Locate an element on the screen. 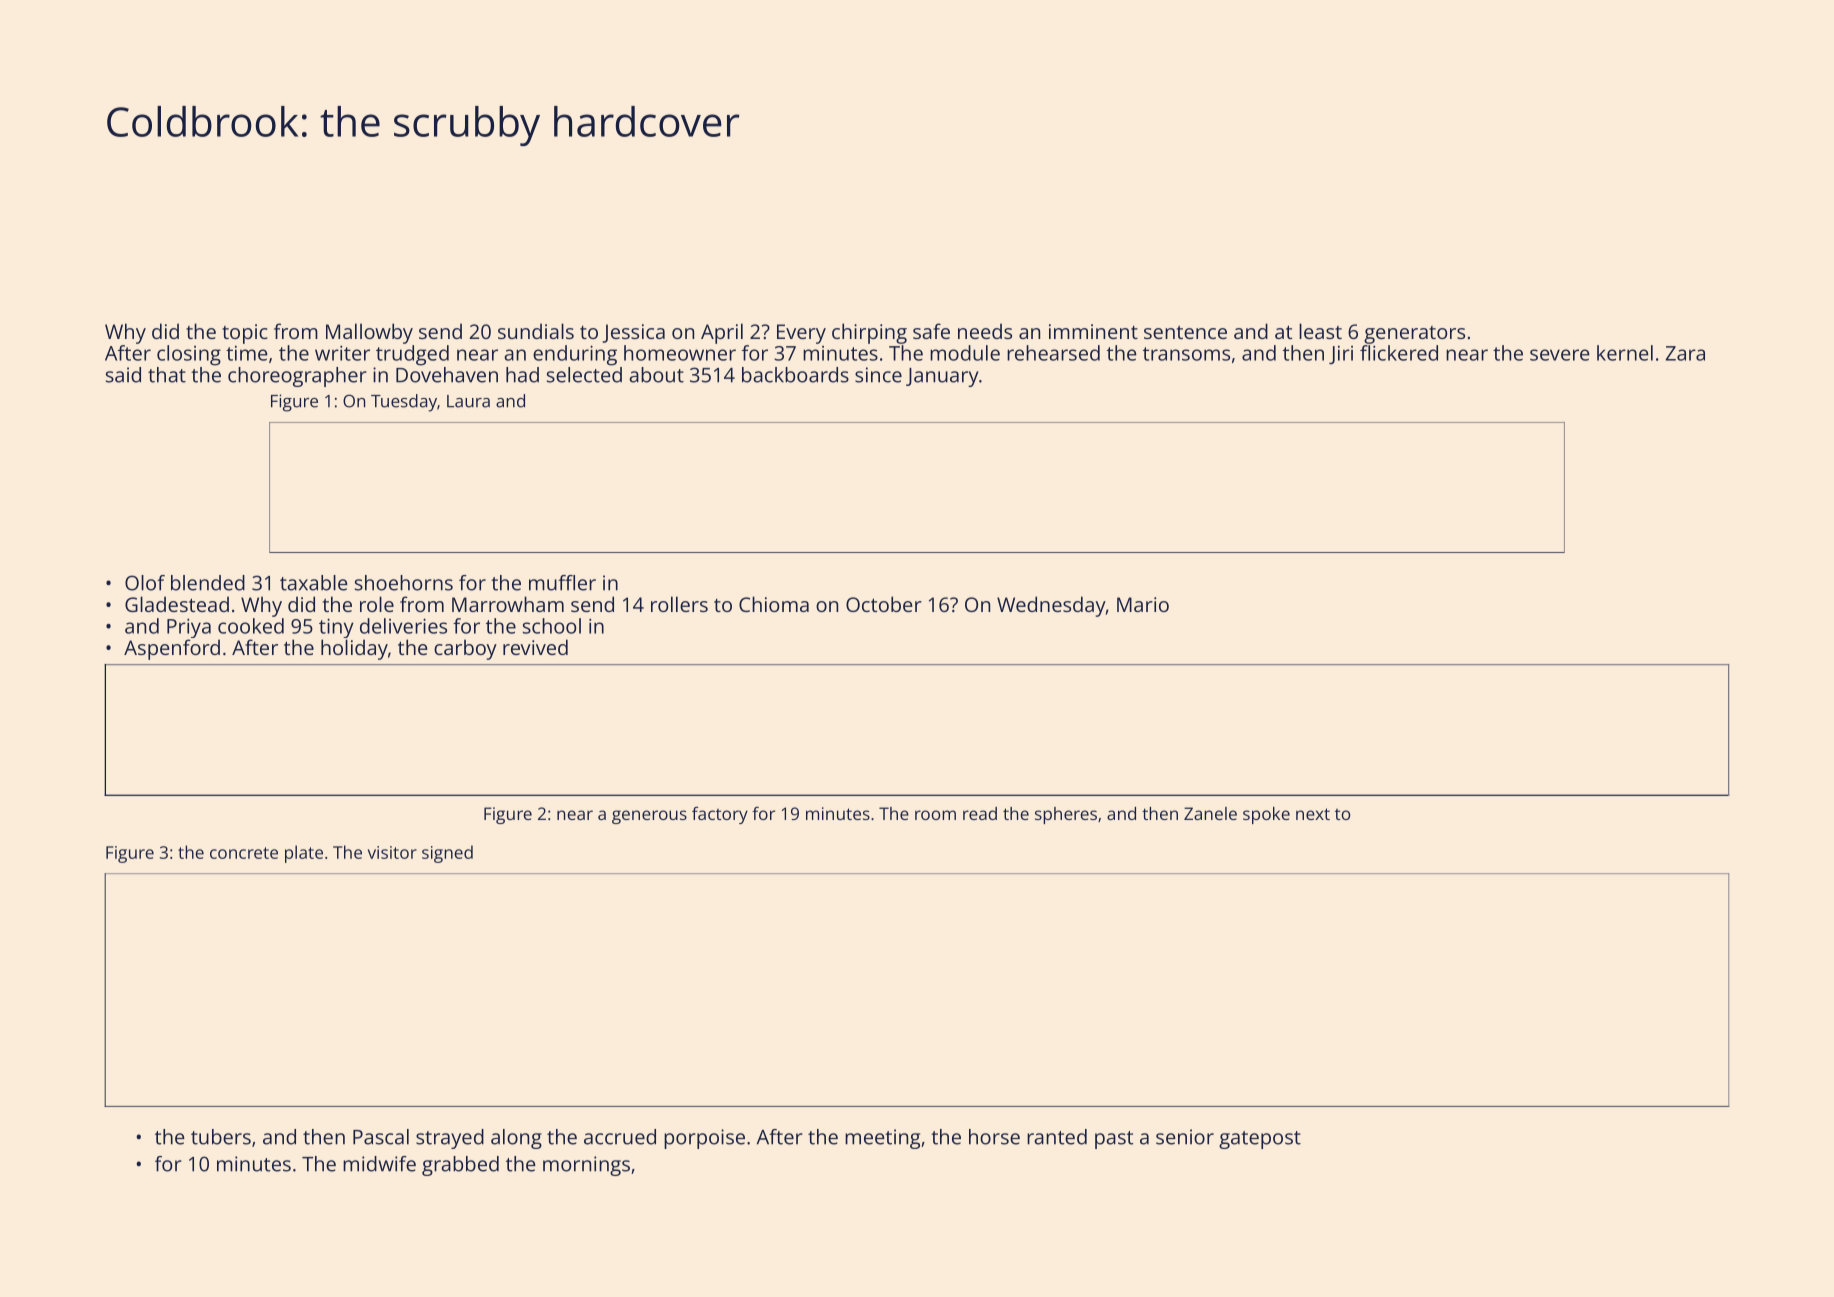  generators is located at coordinates (1414, 335).
